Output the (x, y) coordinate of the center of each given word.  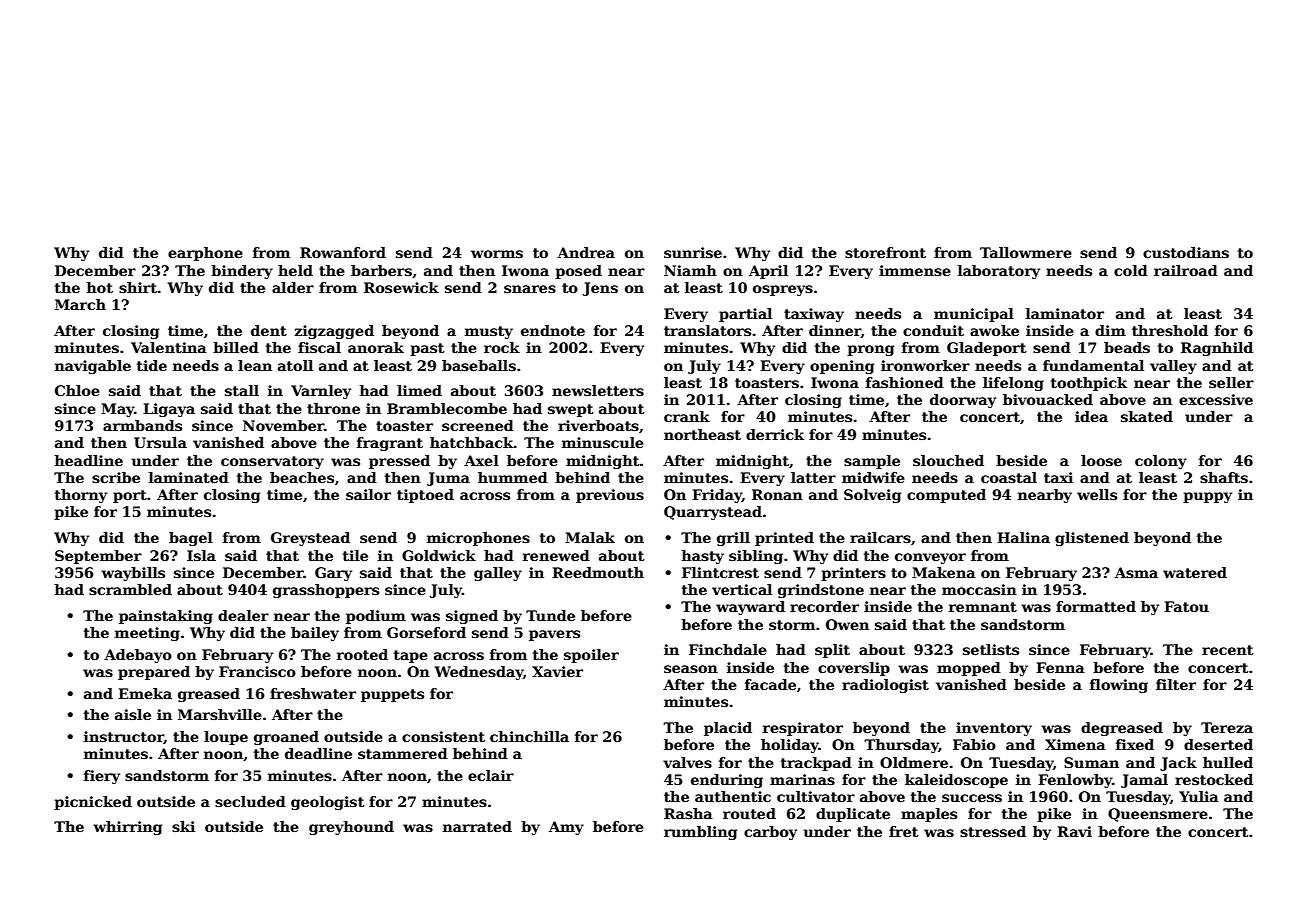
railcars (880, 537)
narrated (477, 826)
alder (293, 287)
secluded (250, 801)
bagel (191, 539)
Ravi (1074, 831)
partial (745, 315)
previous (610, 496)
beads (1127, 347)
